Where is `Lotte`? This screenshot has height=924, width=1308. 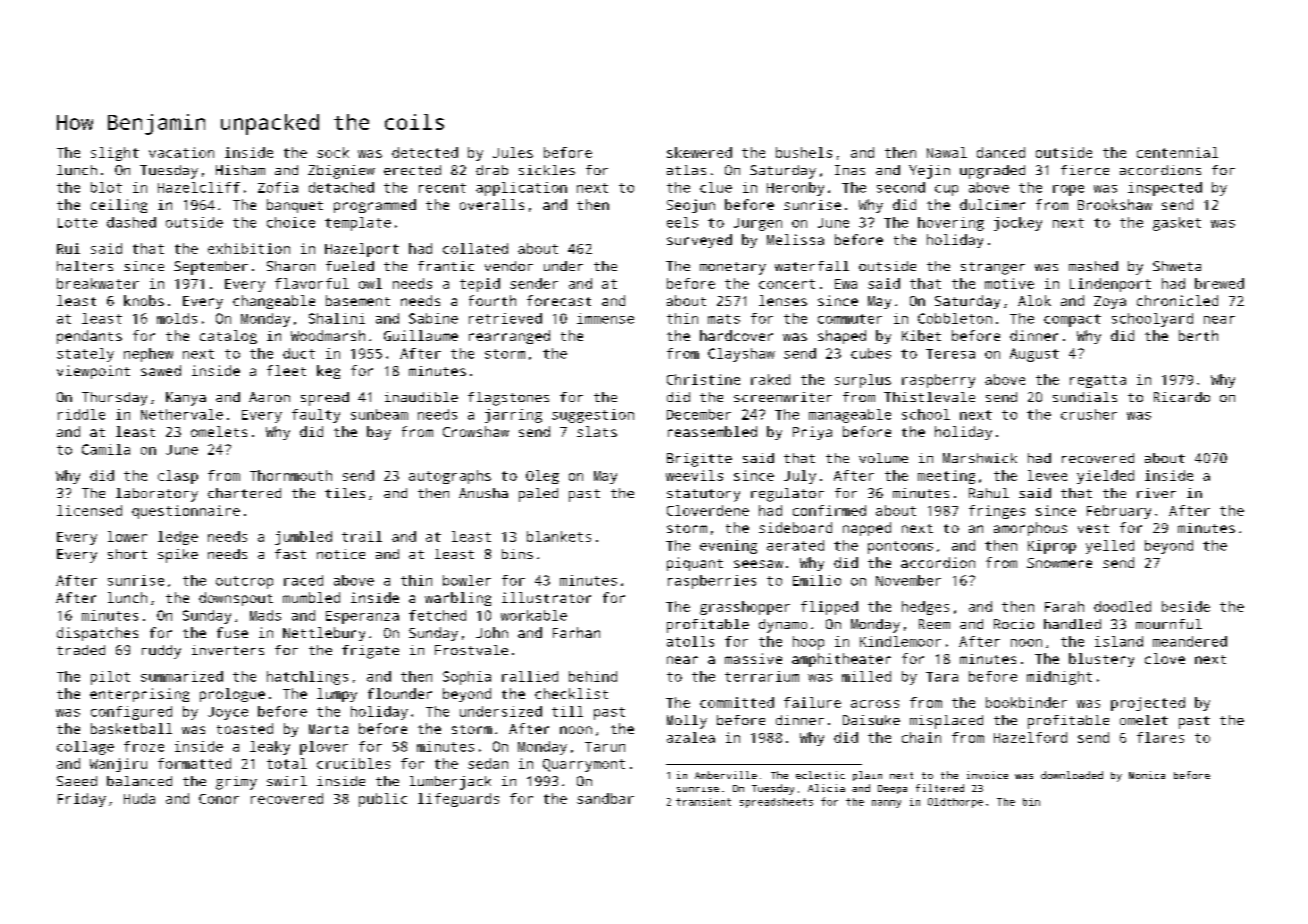
Lotte is located at coordinates (77, 223).
